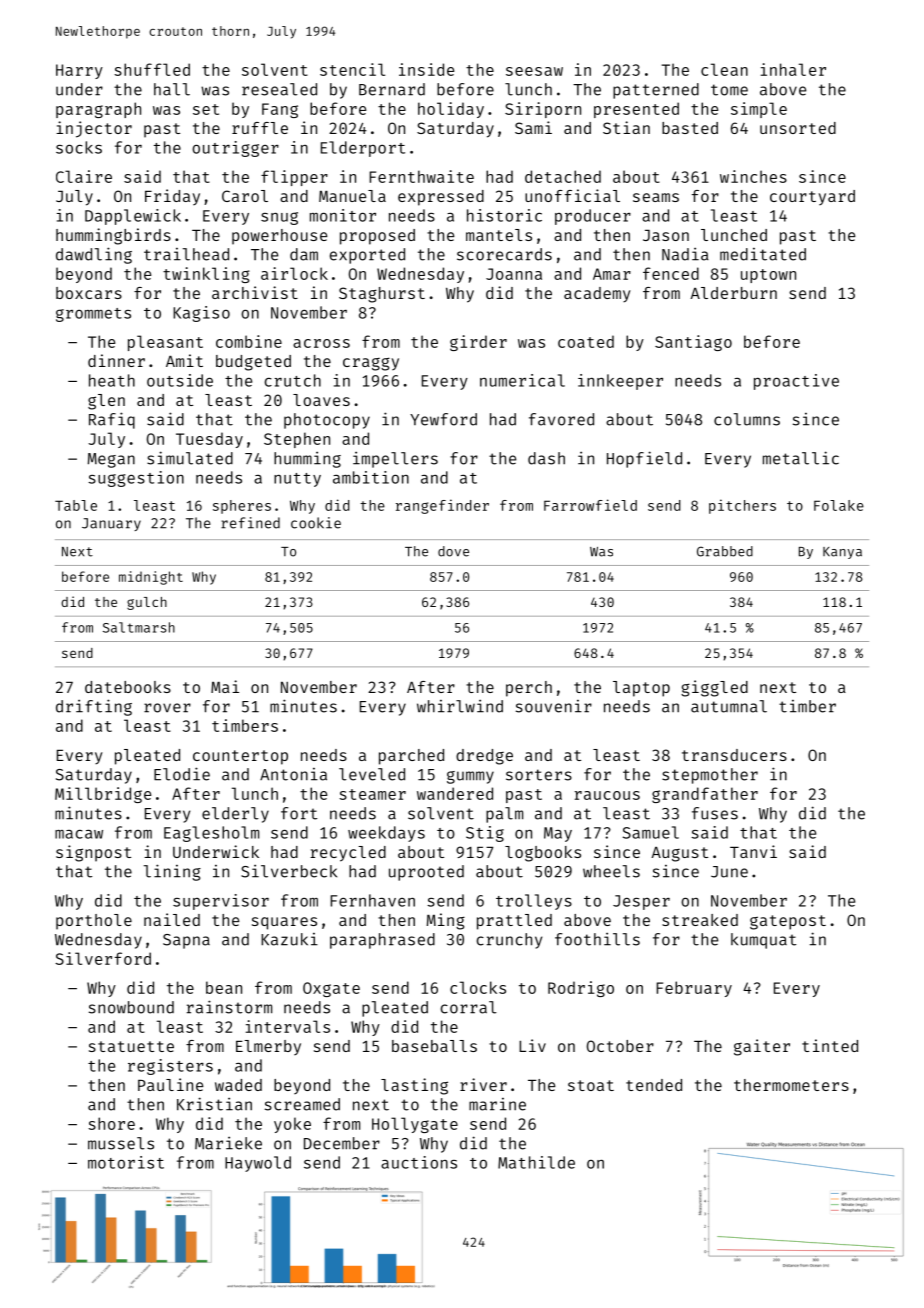 The image size is (924, 1308). Describe the element at coordinates (352, 69) in the screenshot. I see `stencil` at that location.
